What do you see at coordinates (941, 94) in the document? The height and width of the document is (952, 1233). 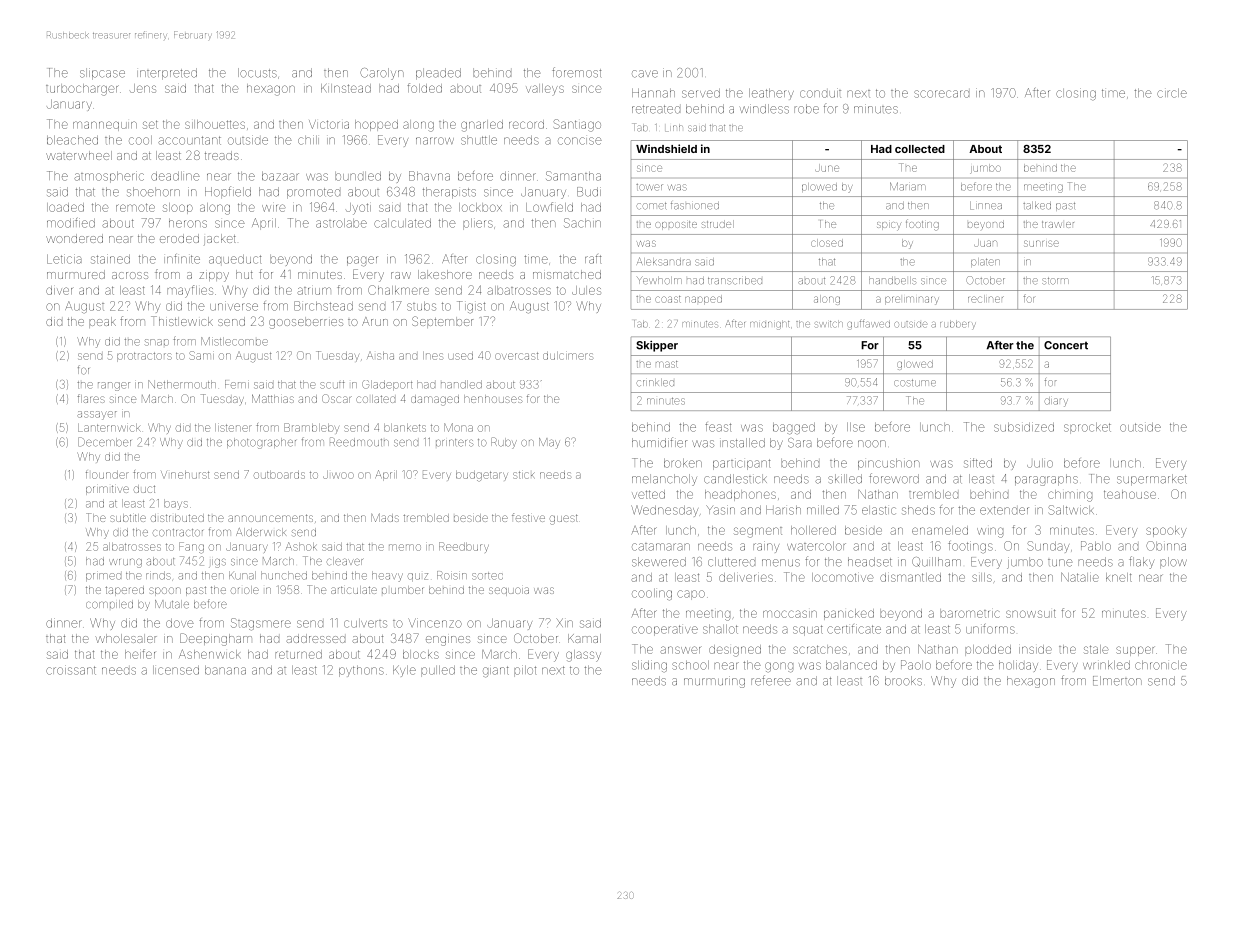 I see `scorecard` at bounding box center [941, 94].
